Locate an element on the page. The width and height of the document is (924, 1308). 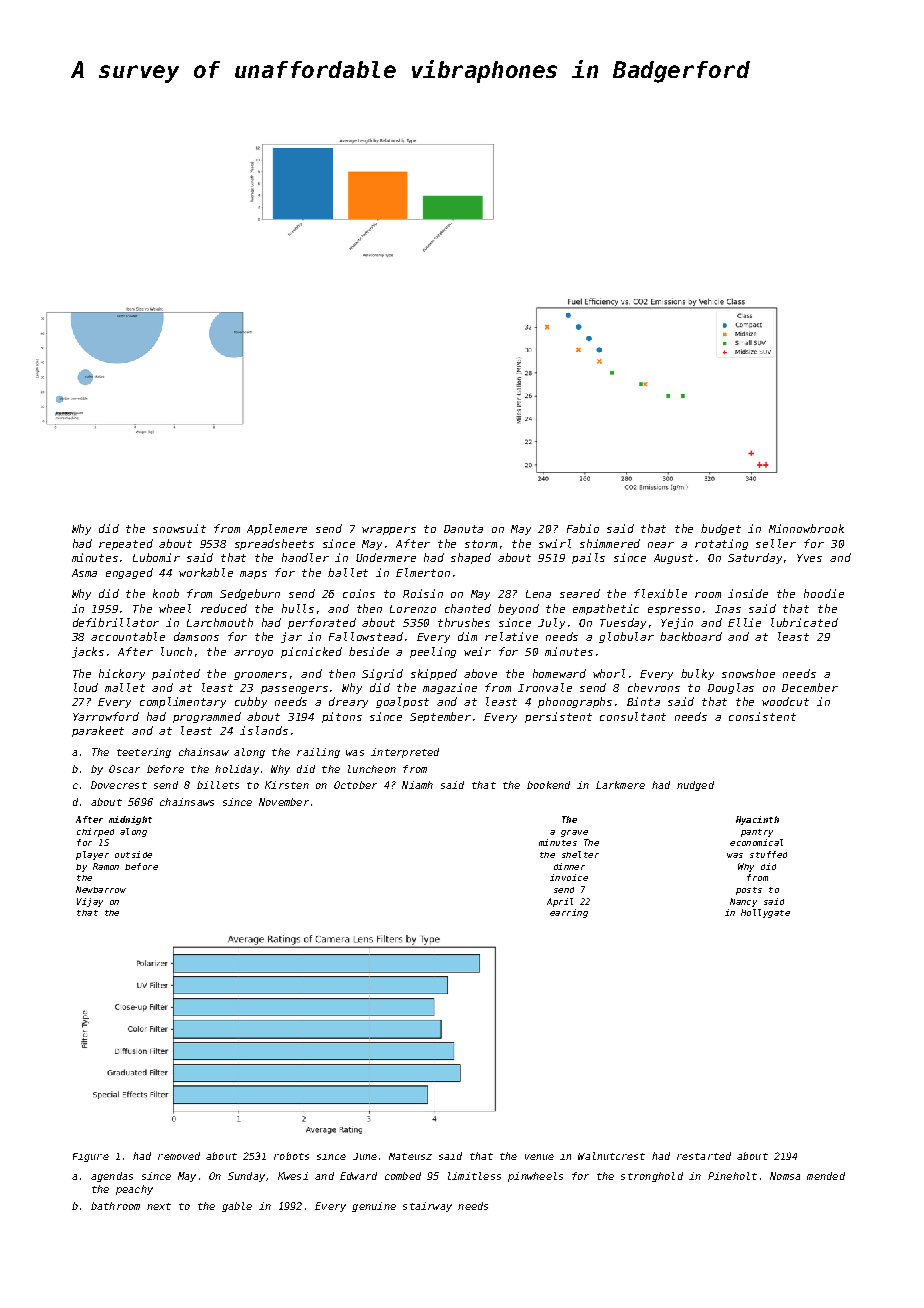
outside is located at coordinates (133, 854).
